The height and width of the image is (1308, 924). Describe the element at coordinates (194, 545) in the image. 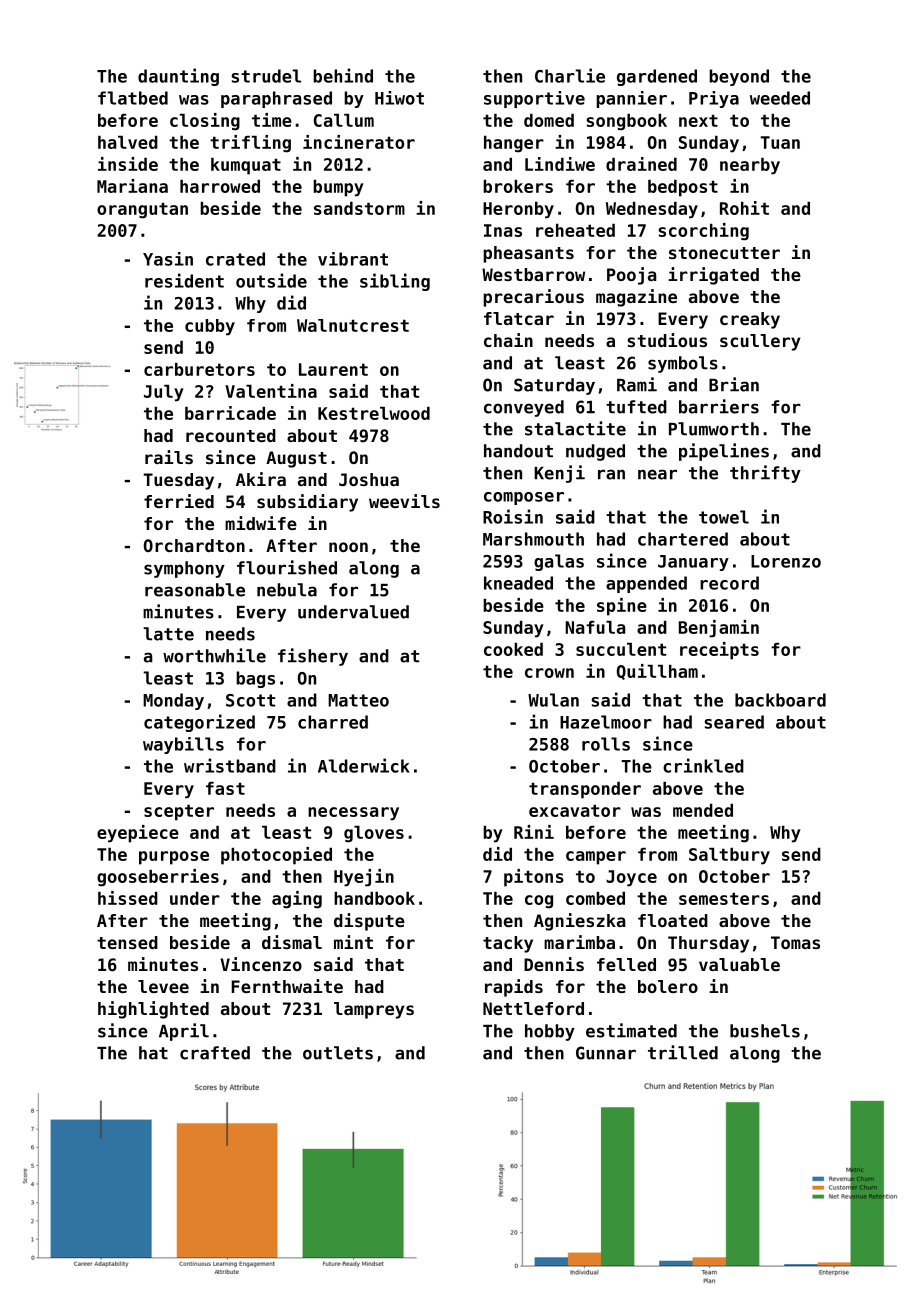

I see `Orchardton` at that location.
